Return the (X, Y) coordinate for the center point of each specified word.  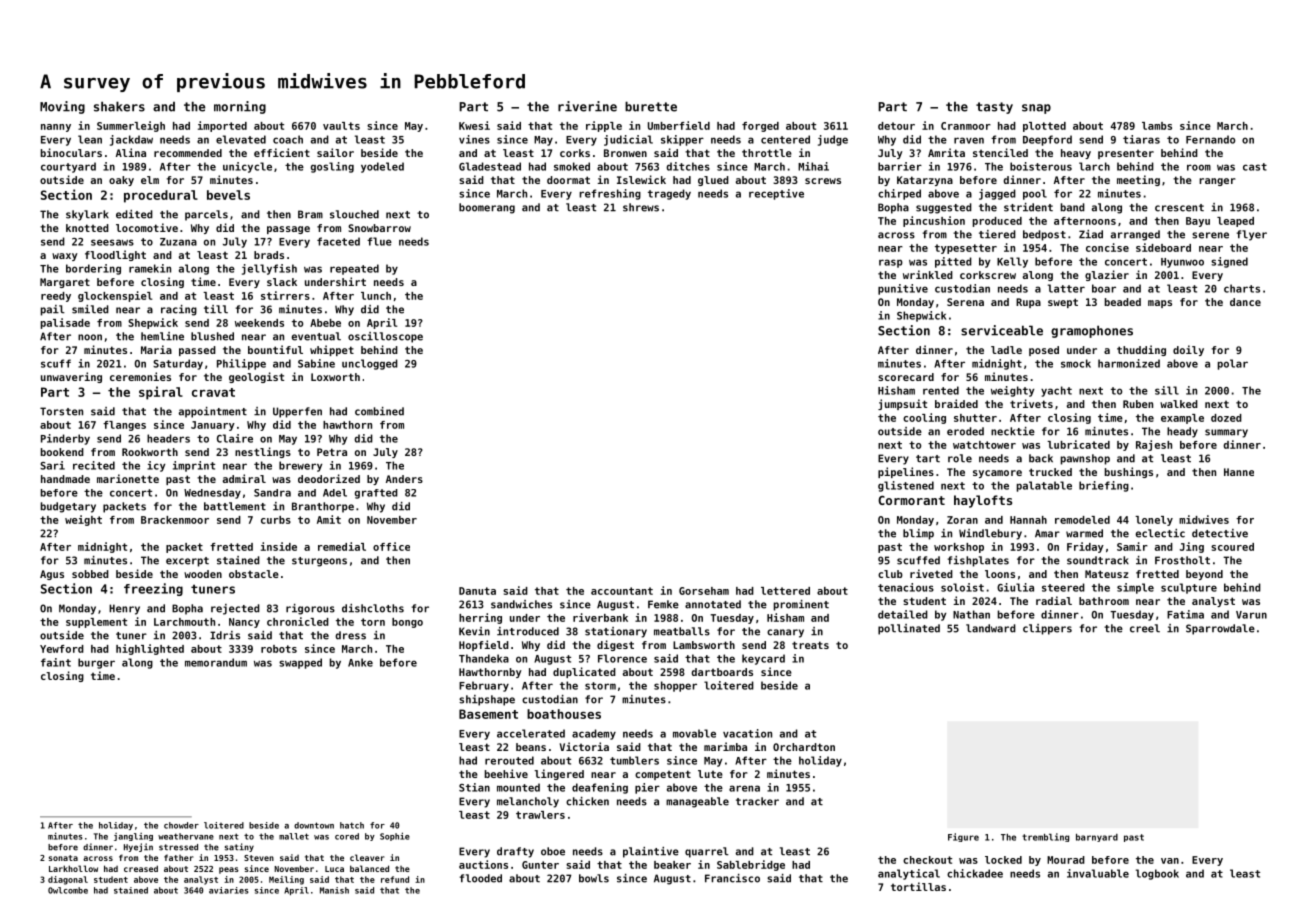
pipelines (906, 472)
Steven (259, 858)
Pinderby (65, 439)
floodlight (115, 255)
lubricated (1078, 444)
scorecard (906, 377)
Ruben (1138, 404)
